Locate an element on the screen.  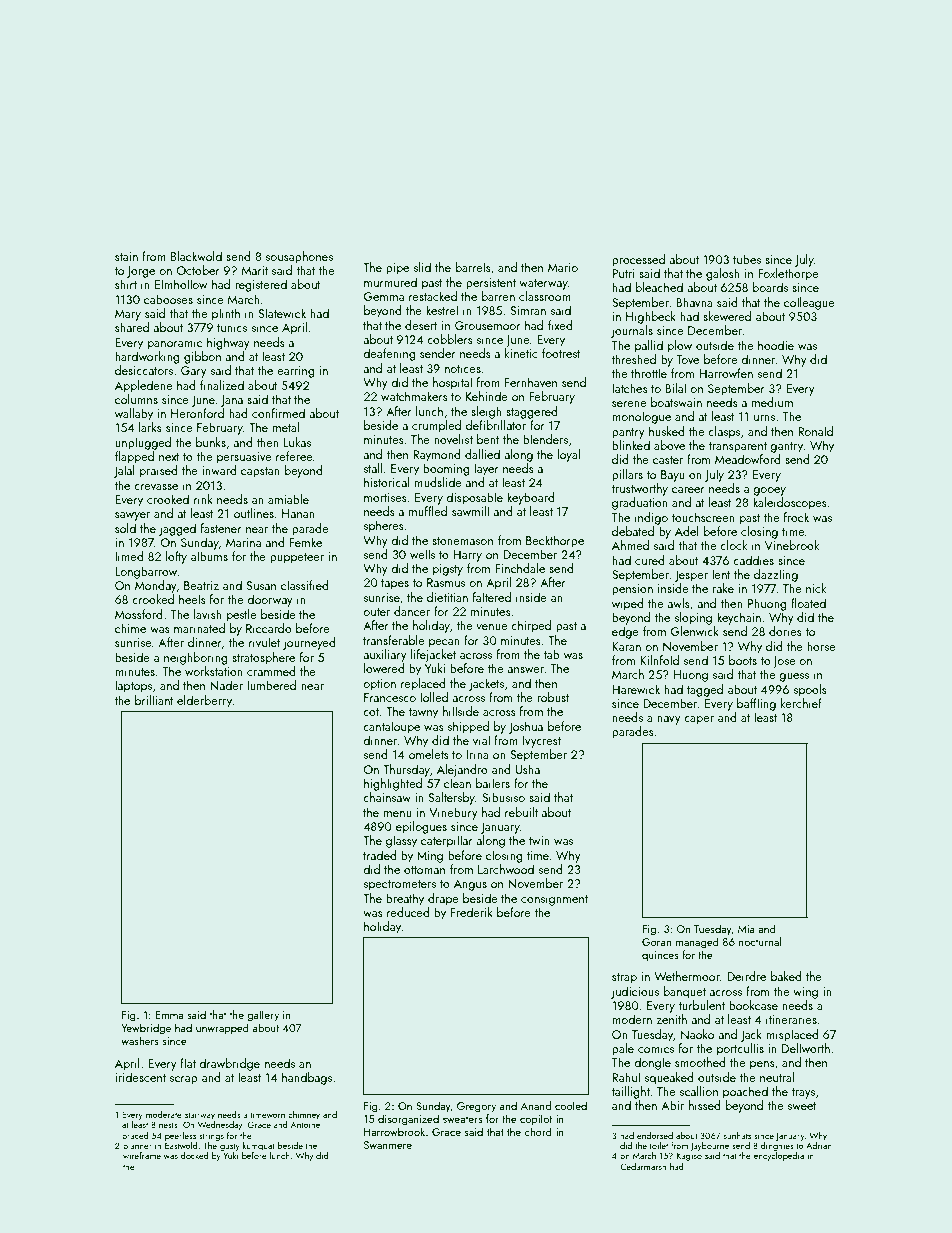
portcullis is located at coordinates (740, 1049).
